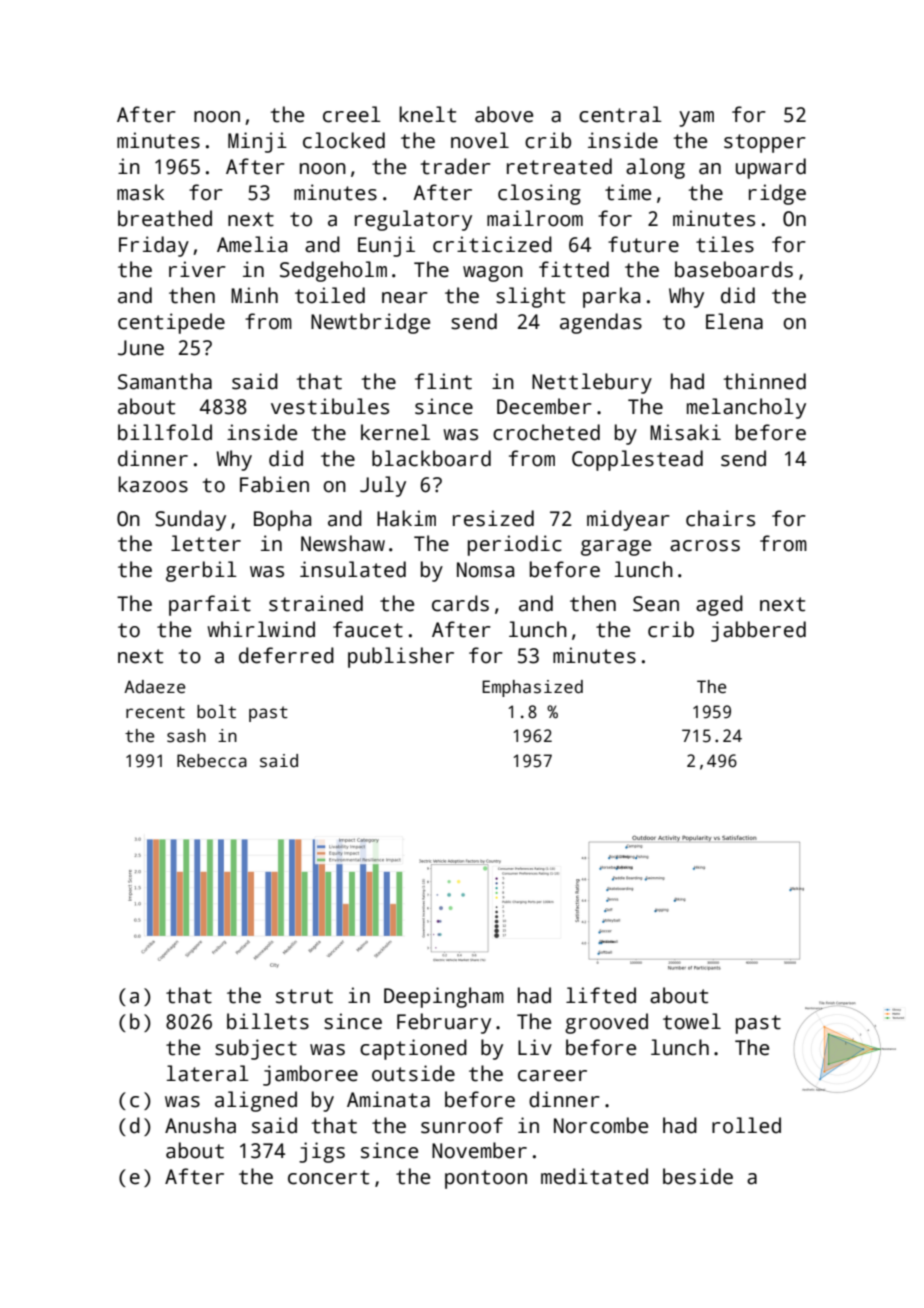 The image size is (924, 1308). I want to click on towel, so click(692, 1021).
